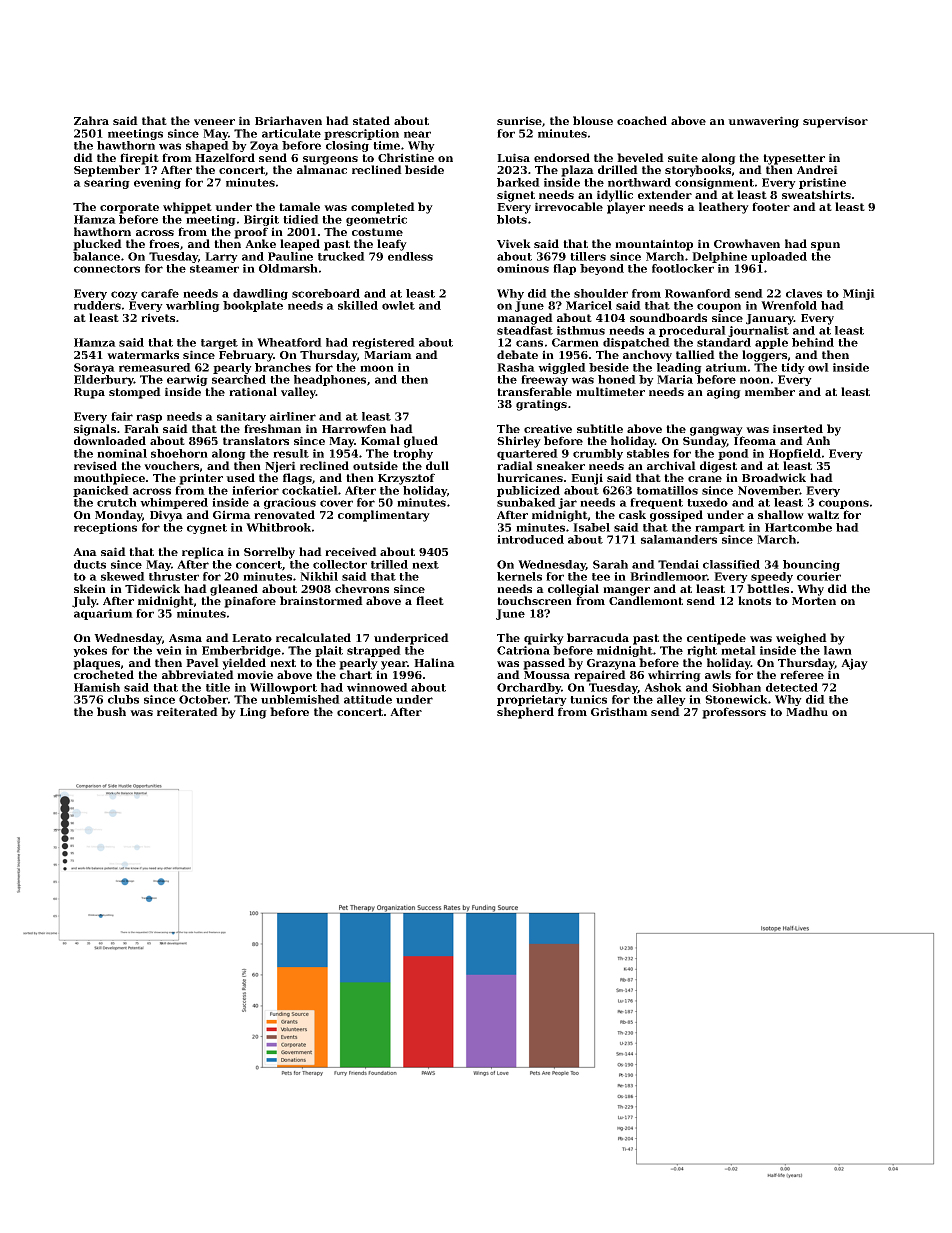 This page has height=1233, width=952. What do you see at coordinates (835, 122) in the page?
I see `supervisor` at bounding box center [835, 122].
